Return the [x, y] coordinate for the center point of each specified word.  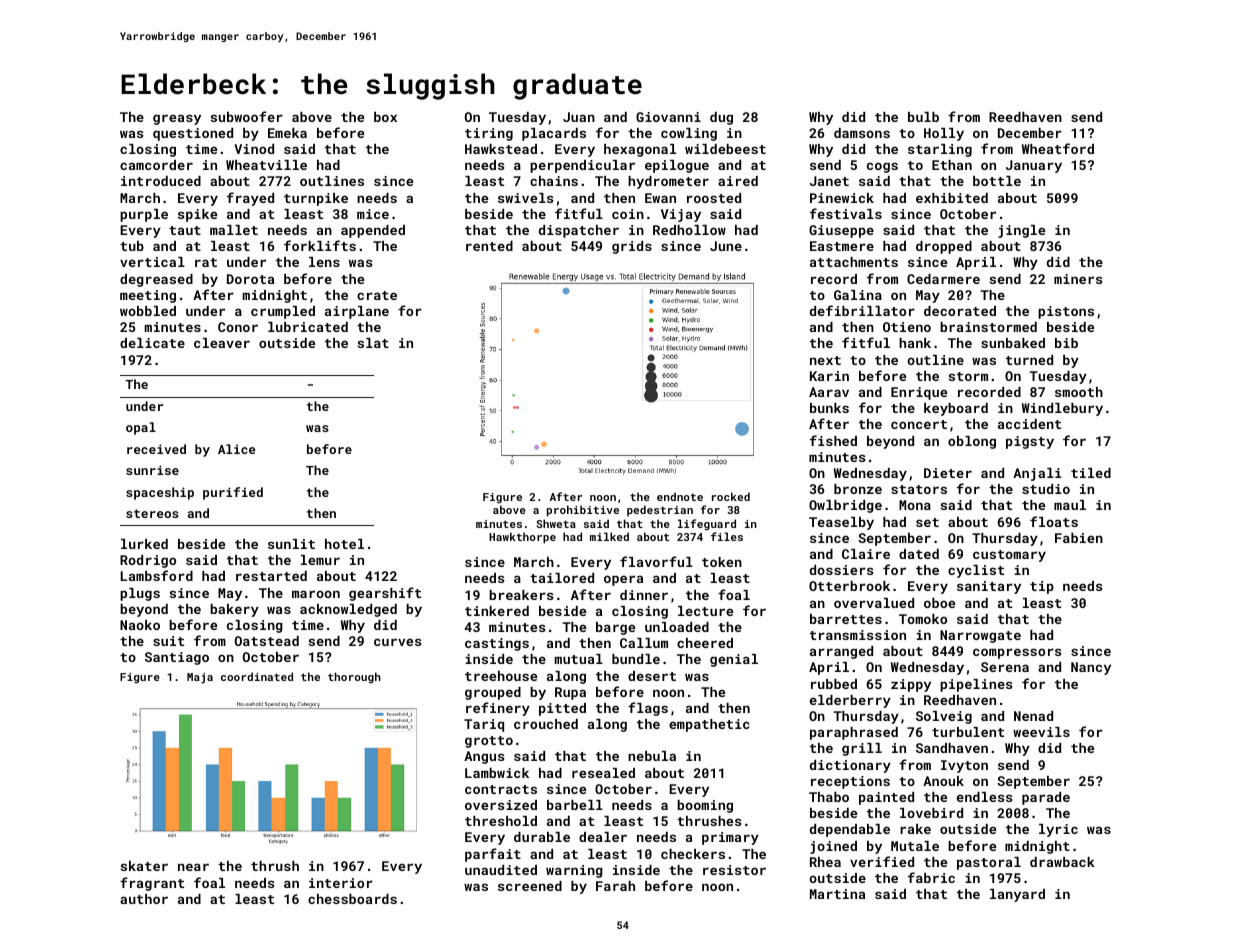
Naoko [140, 625]
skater [144, 866]
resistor [734, 870]
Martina [837, 894]
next [825, 360]
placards [554, 134]
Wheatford [1058, 148]
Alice [237, 449]
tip [1042, 587]
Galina [858, 295]
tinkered [497, 611]
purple [144, 215]
